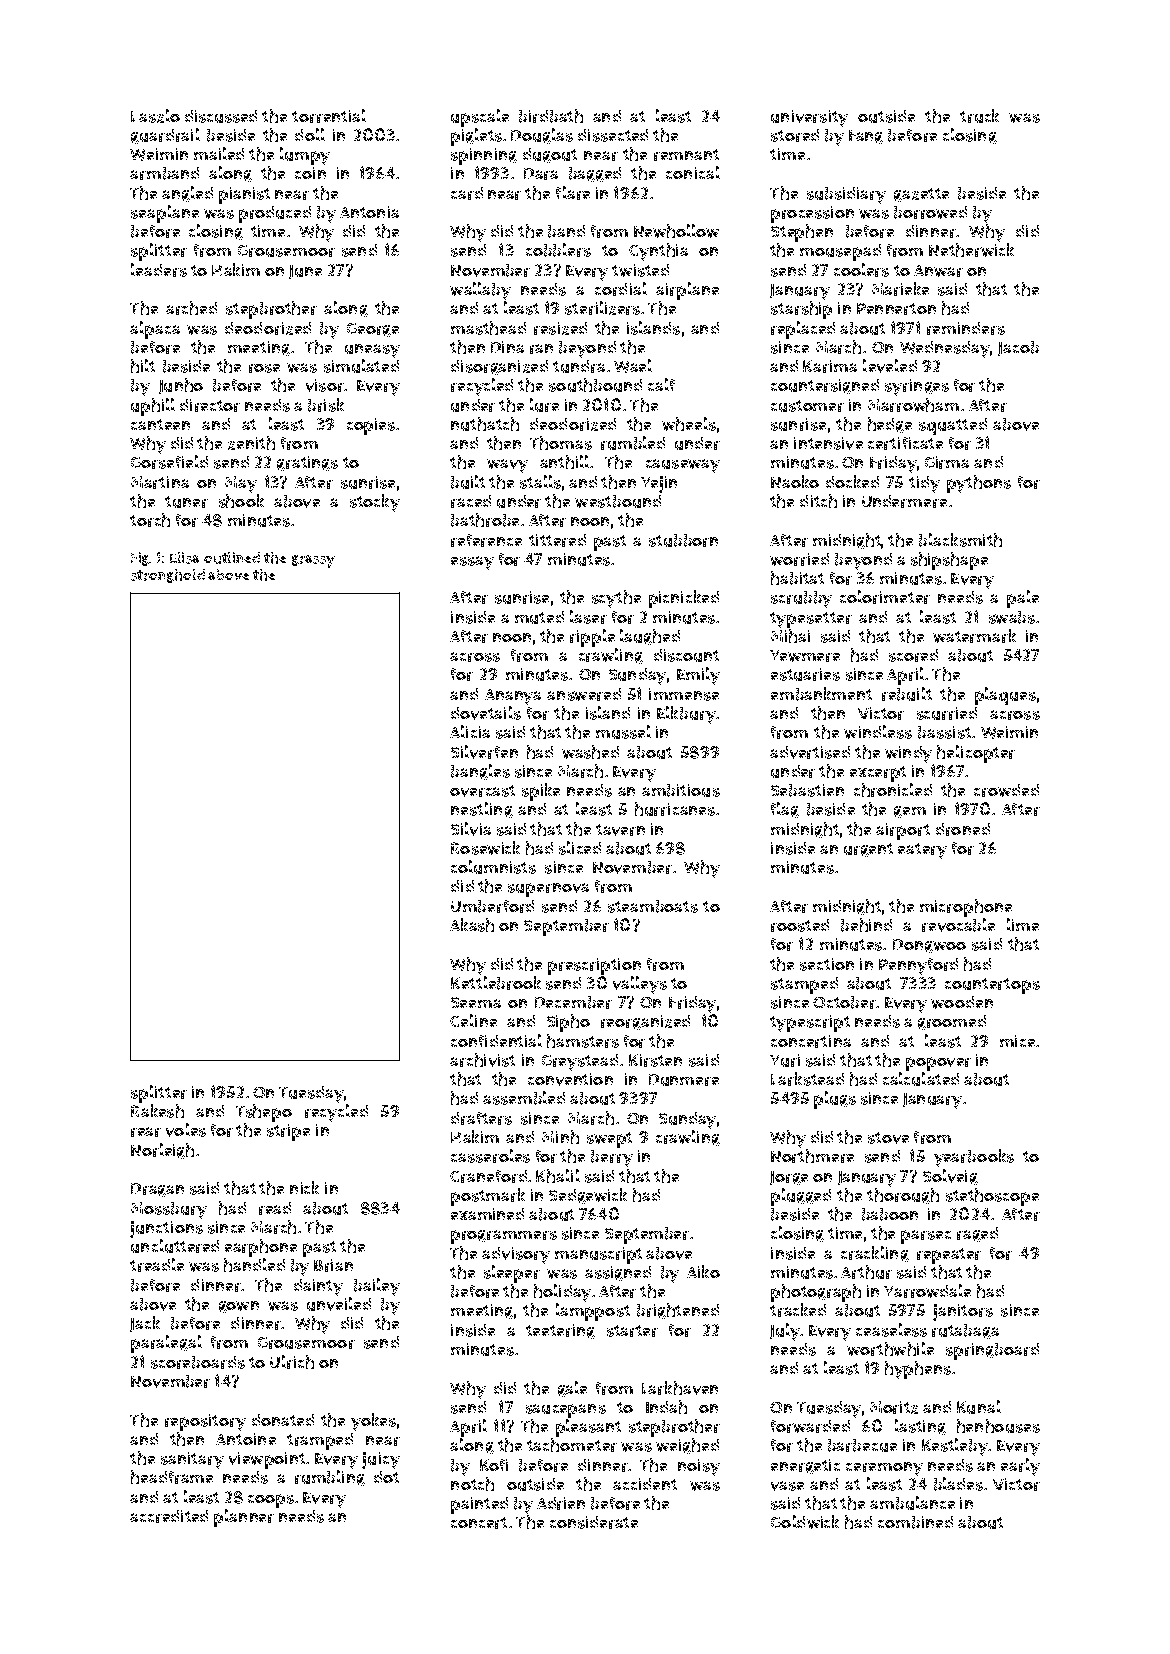 This screenshot has width=1170, height=1654. Describe the element at coordinates (143, 366) in the screenshot. I see `hilt` at that location.
